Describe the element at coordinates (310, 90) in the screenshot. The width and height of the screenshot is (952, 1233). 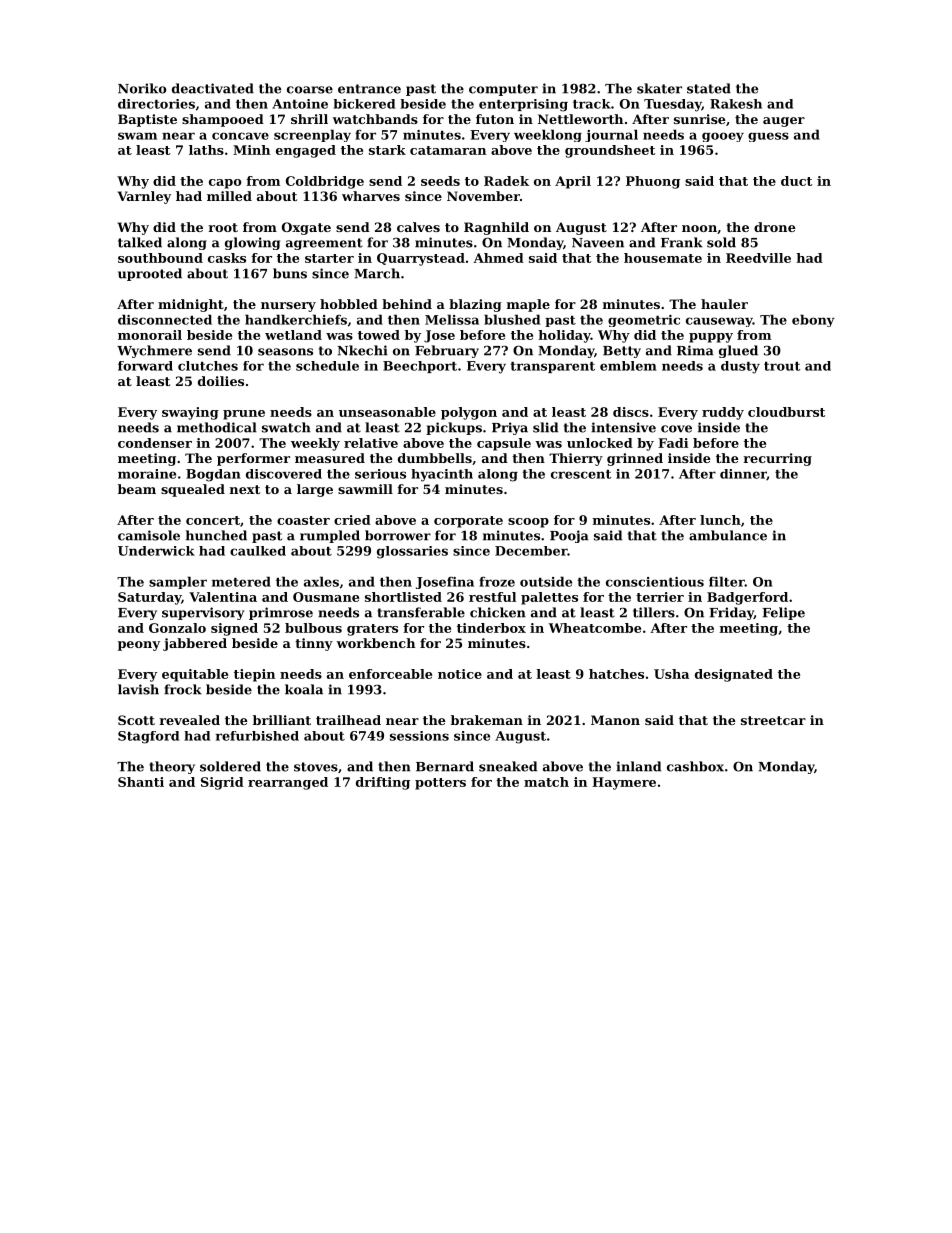
I see `coarse` at that location.
